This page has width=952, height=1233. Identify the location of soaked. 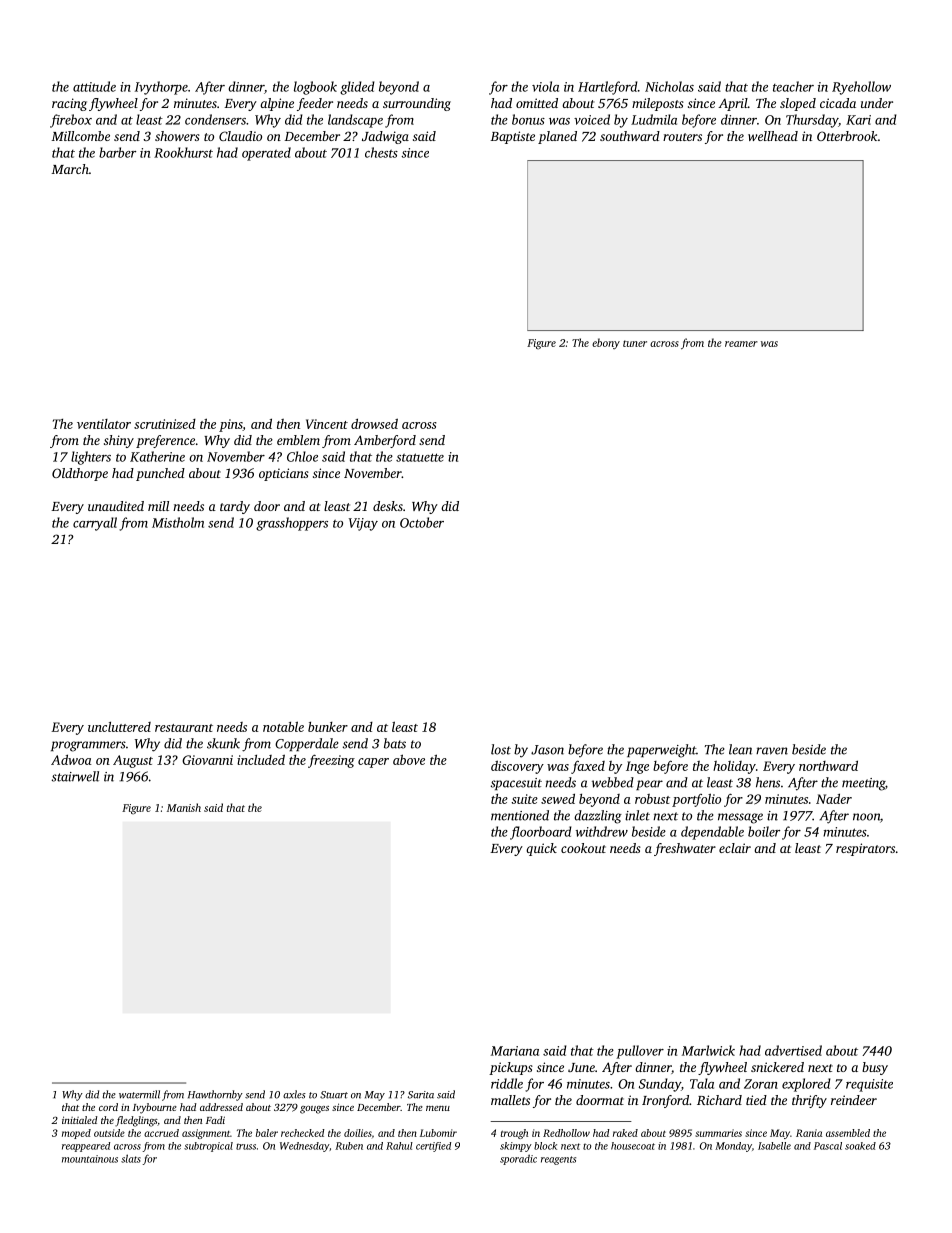
(860, 1146).
